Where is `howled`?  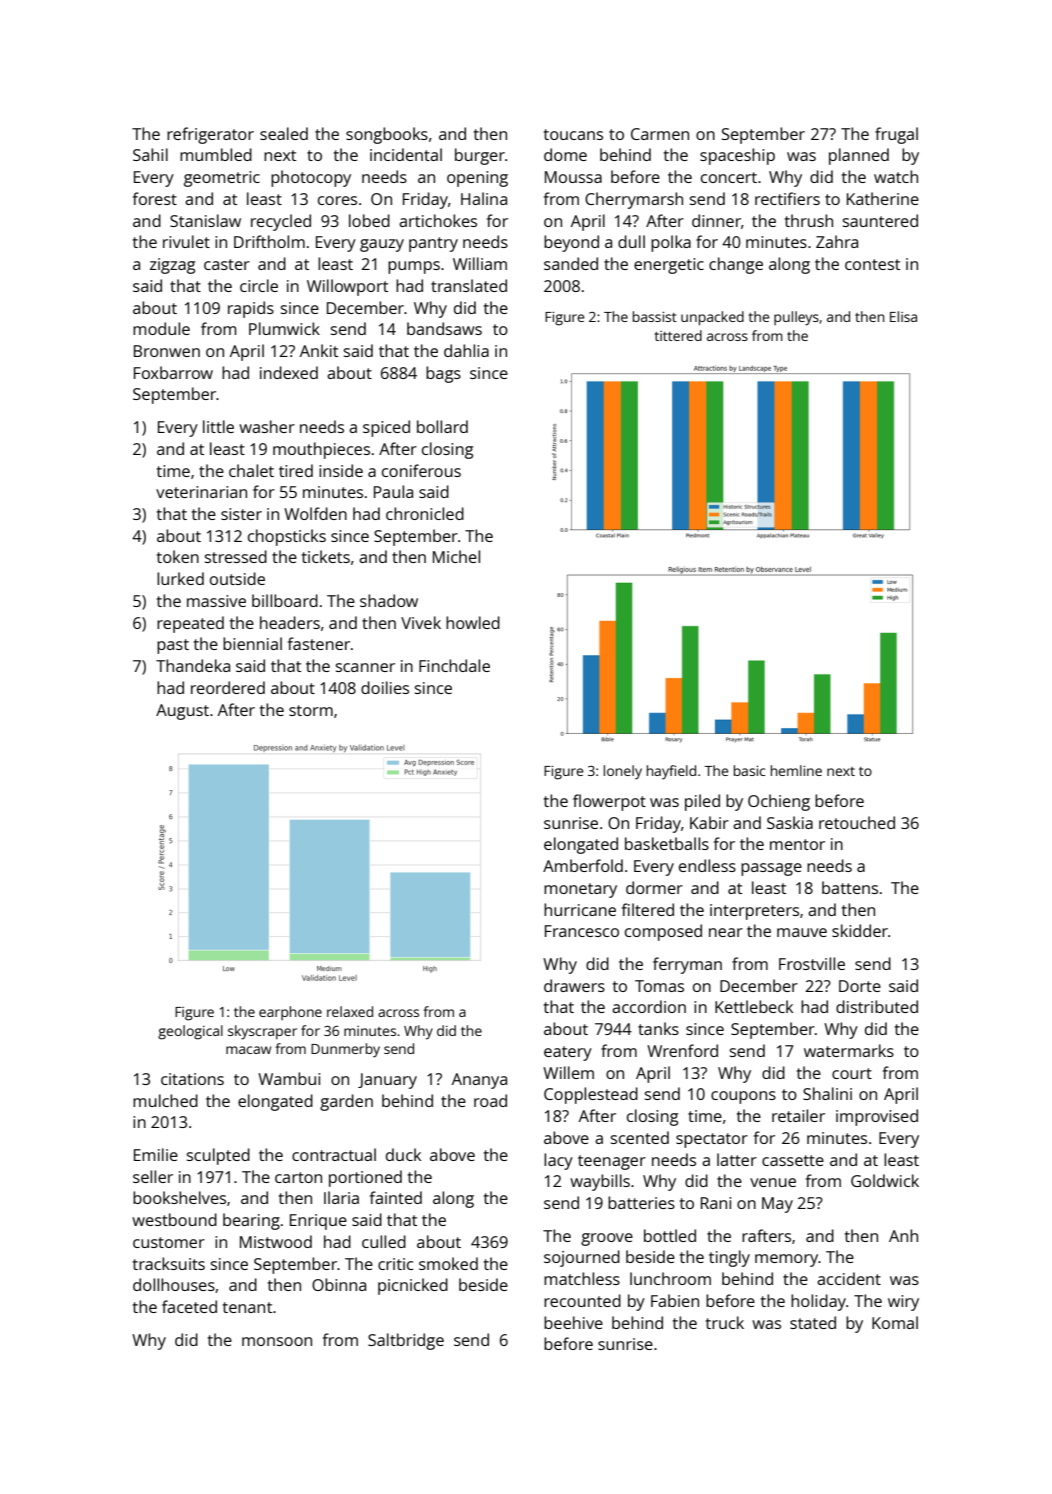
howled is located at coordinates (473, 622).
